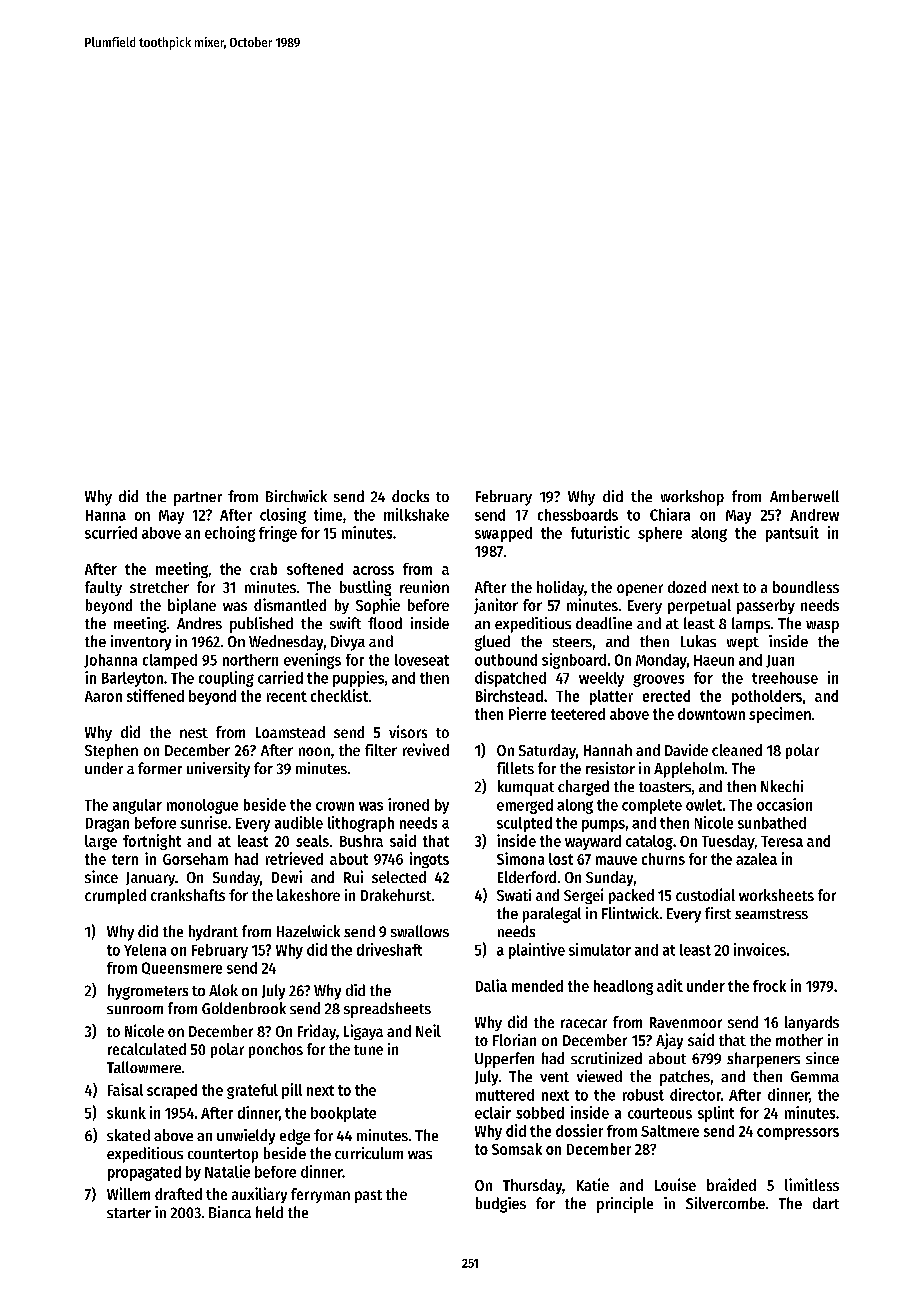 This screenshot has width=924, height=1314. Describe the element at coordinates (144, 1173) in the screenshot. I see `propagated` at that location.
